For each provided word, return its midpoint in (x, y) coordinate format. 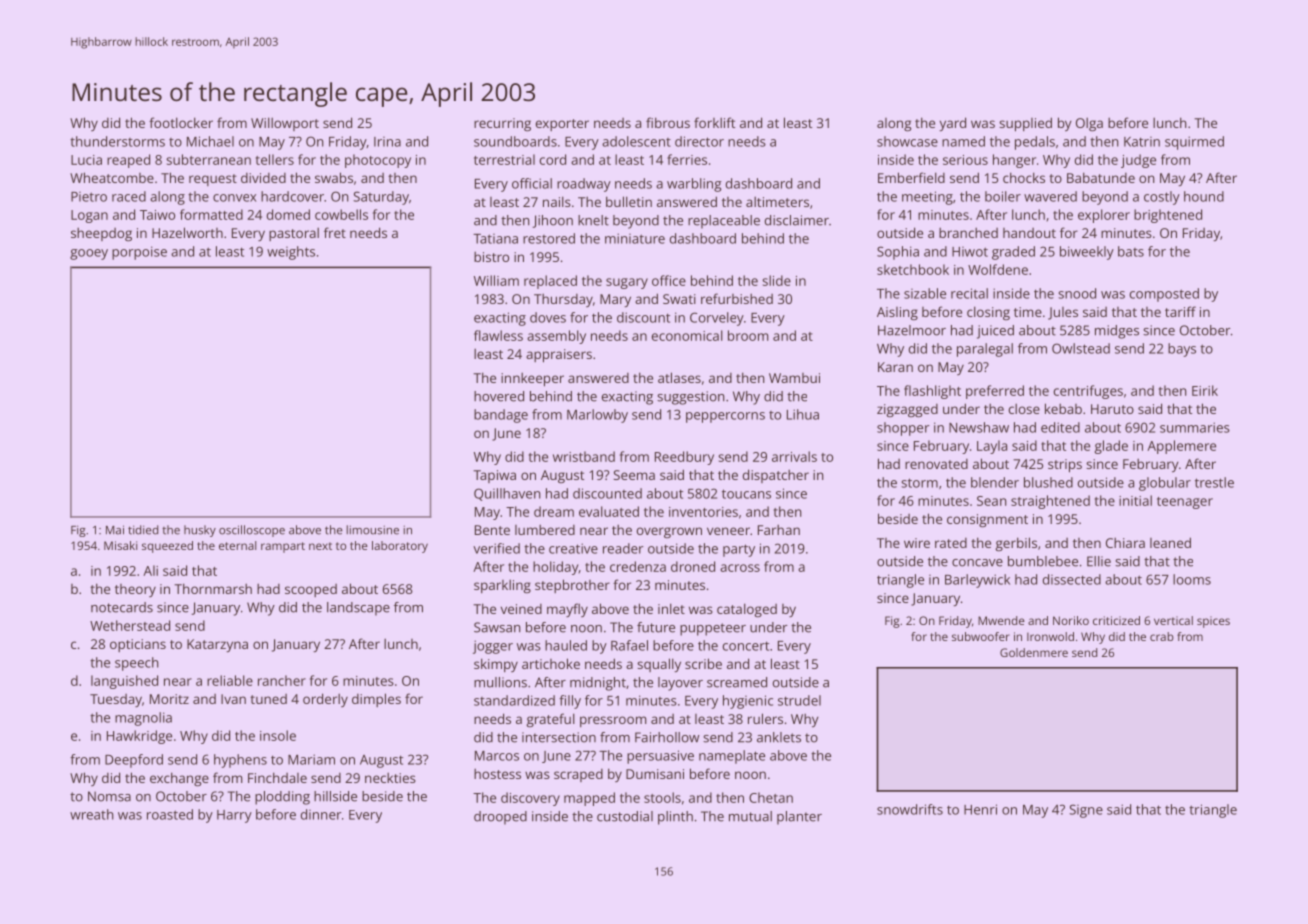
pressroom (613, 721)
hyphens (240, 761)
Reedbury (684, 458)
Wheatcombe (112, 177)
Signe (1086, 811)
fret (335, 232)
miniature (635, 238)
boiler (1003, 196)
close (1024, 409)
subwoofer (981, 636)
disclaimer (797, 220)
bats (1131, 251)
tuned (268, 699)
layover (680, 684)
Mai (115, 530)
